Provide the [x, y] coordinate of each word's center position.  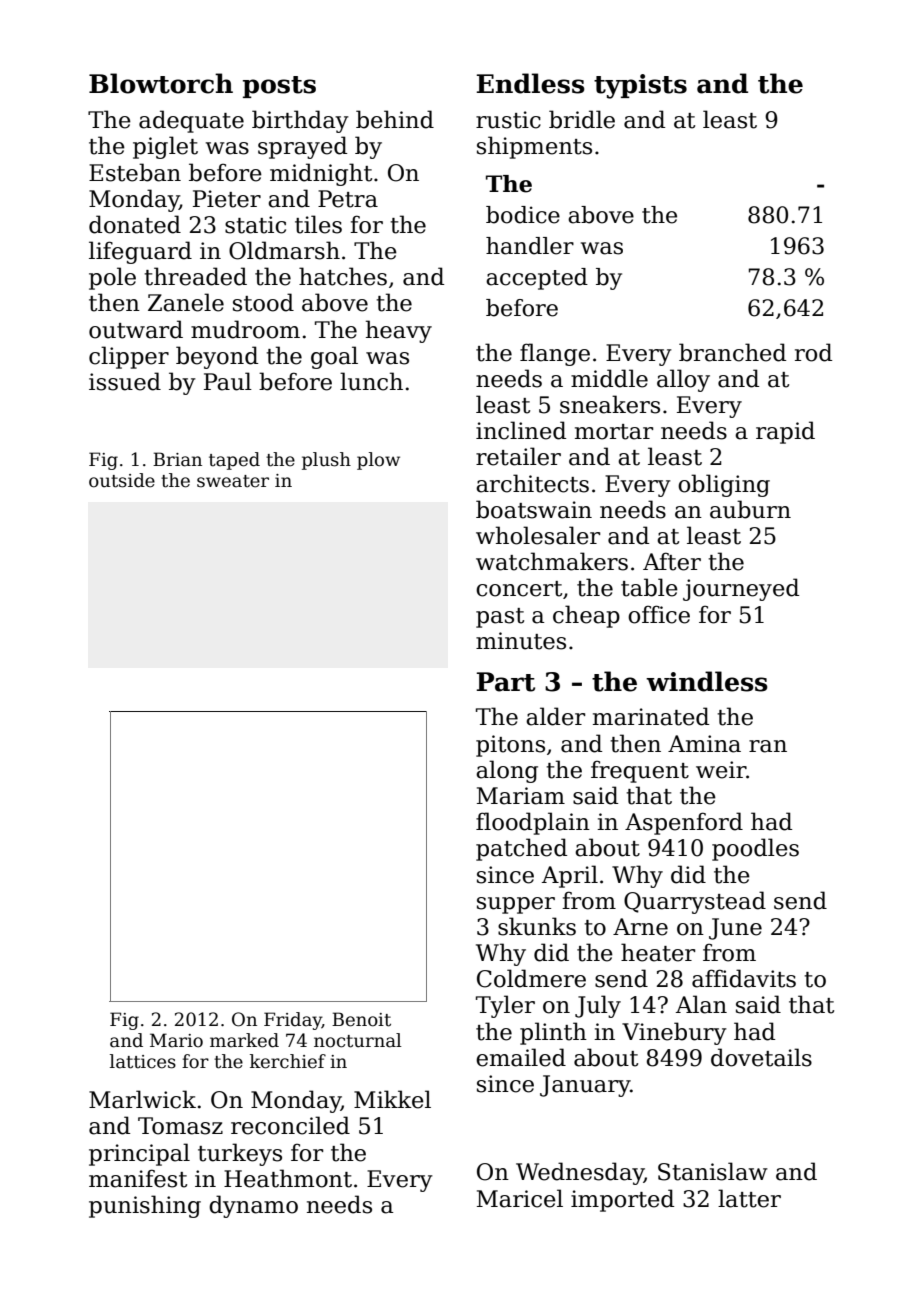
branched [732, 352]
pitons [510, 746]
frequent [640, 771]
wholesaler [538, 535]
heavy [399, 331]
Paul [228, 381]
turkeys [240, 1154]
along [507, 771]
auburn [750, 509]
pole [112, 278]
